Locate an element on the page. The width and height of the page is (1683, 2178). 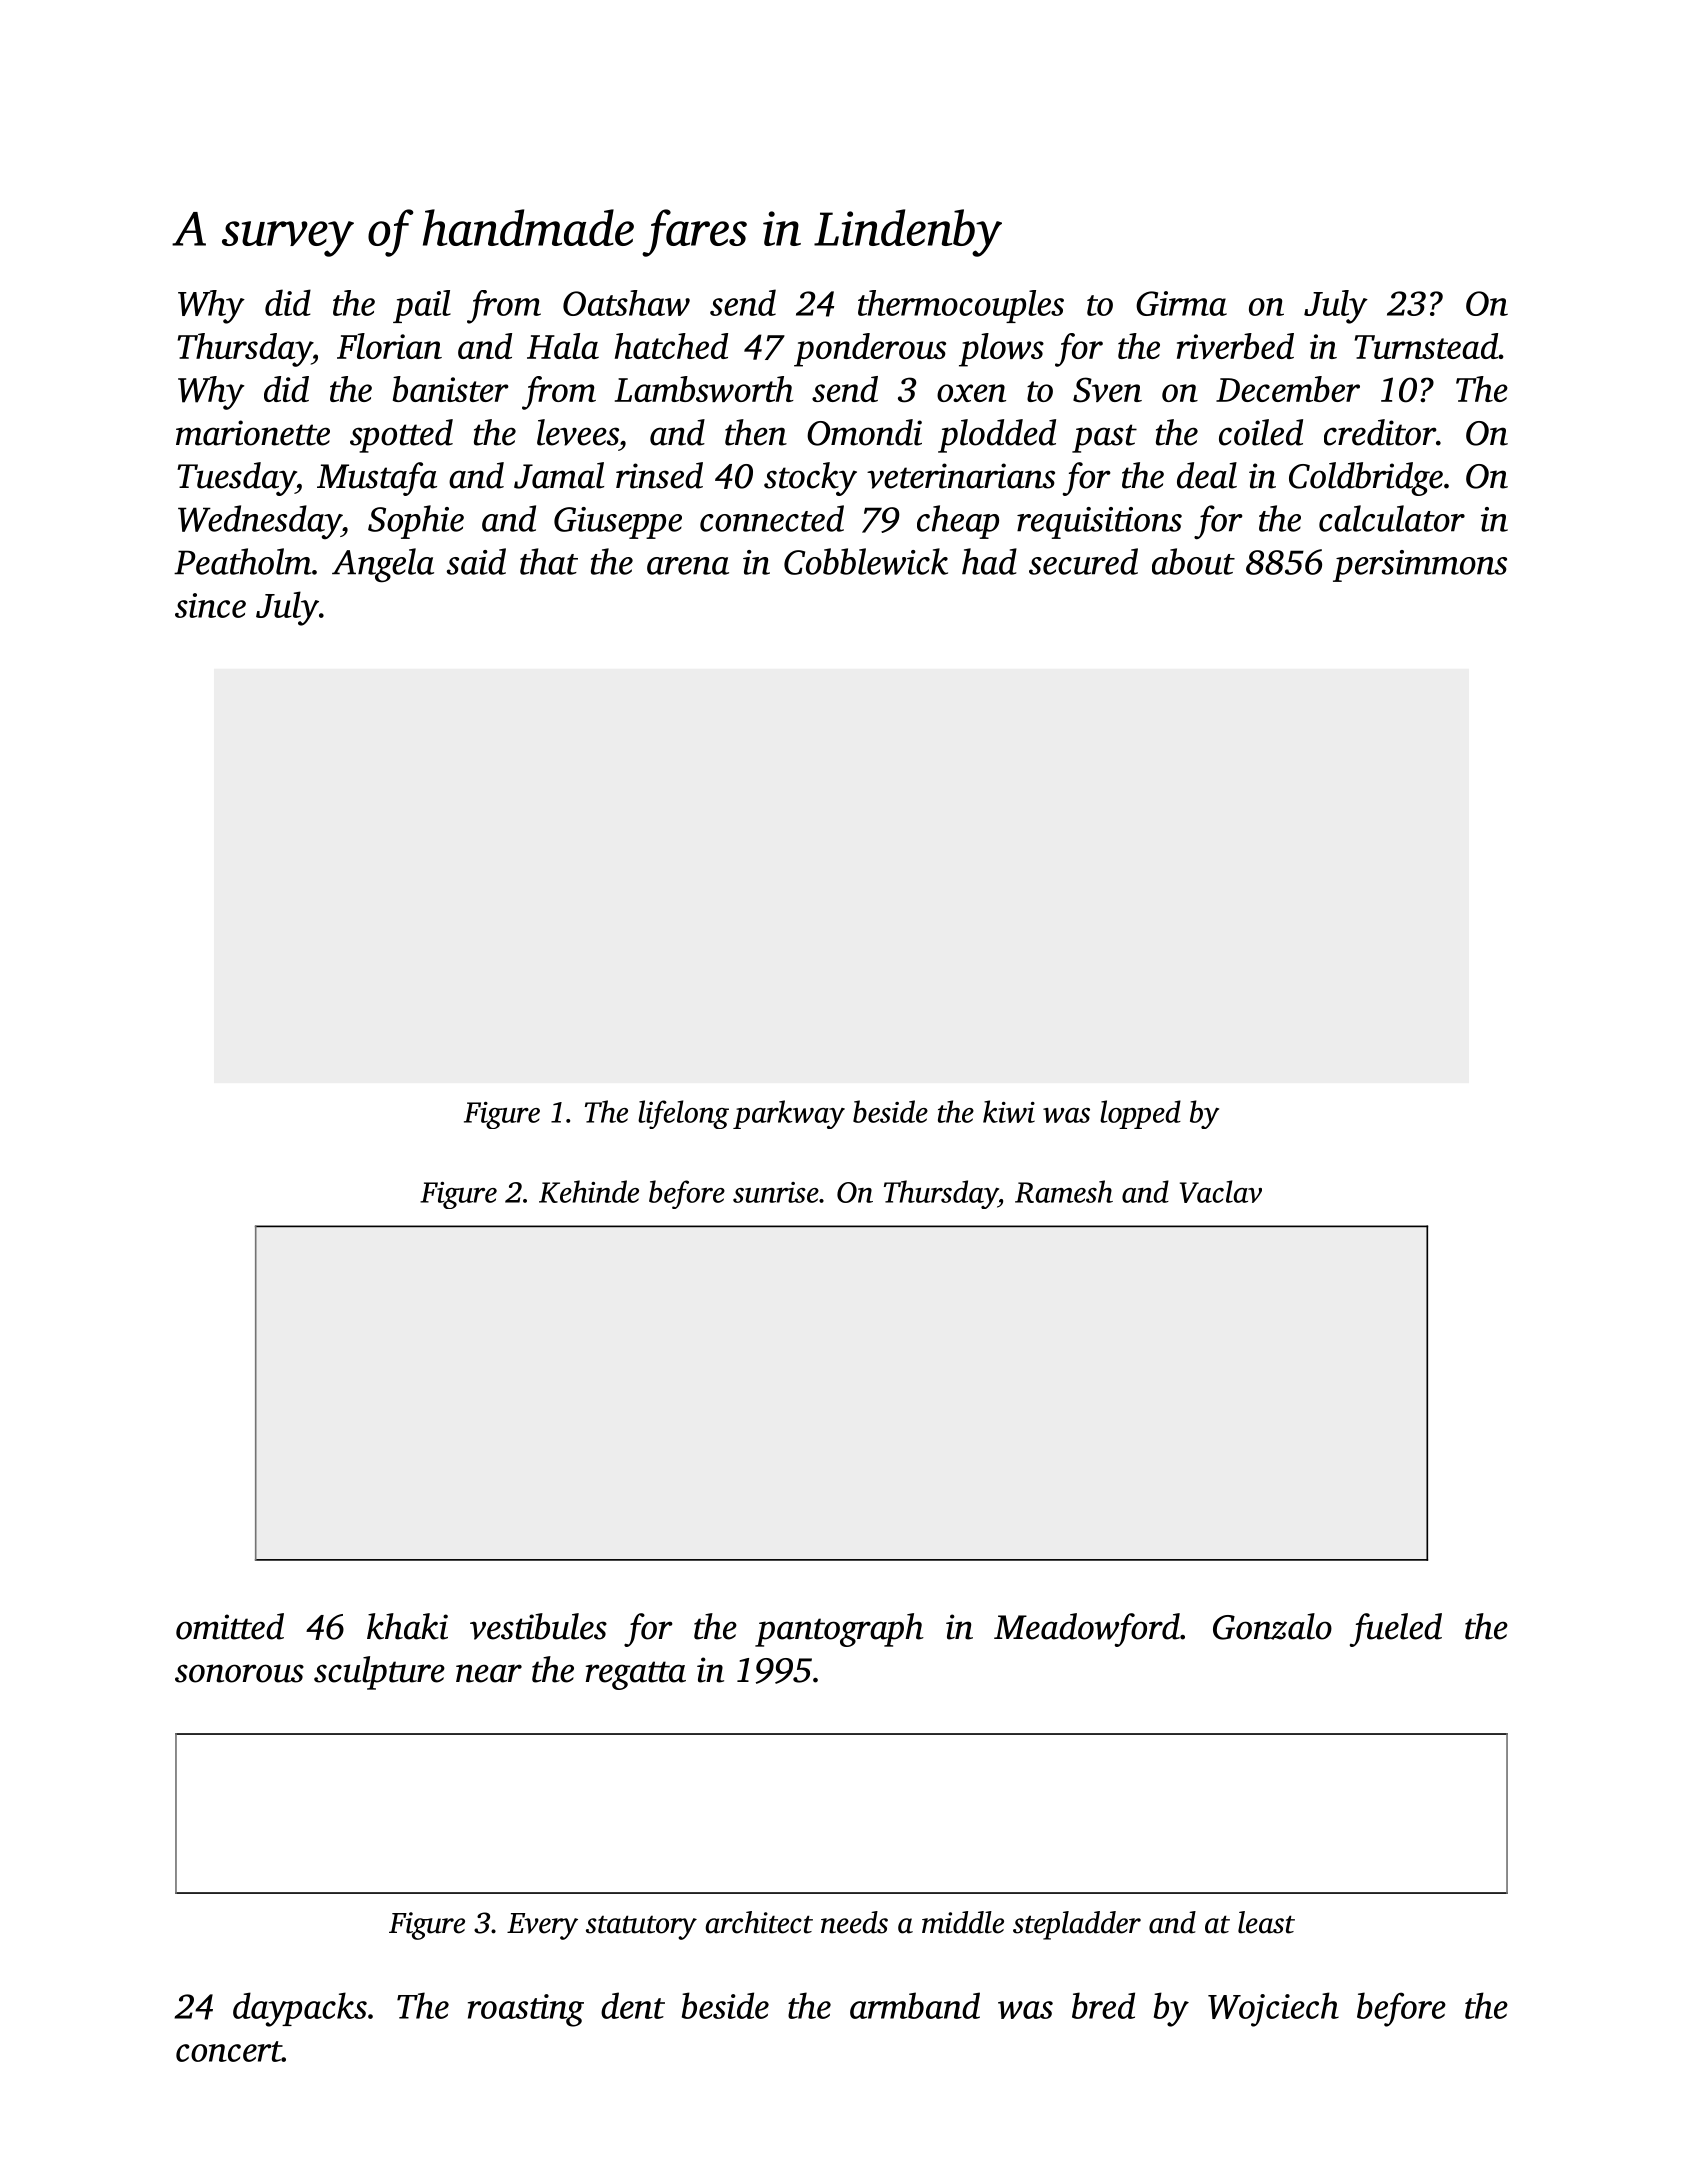
armband is located at coordinates (915, 2005).
